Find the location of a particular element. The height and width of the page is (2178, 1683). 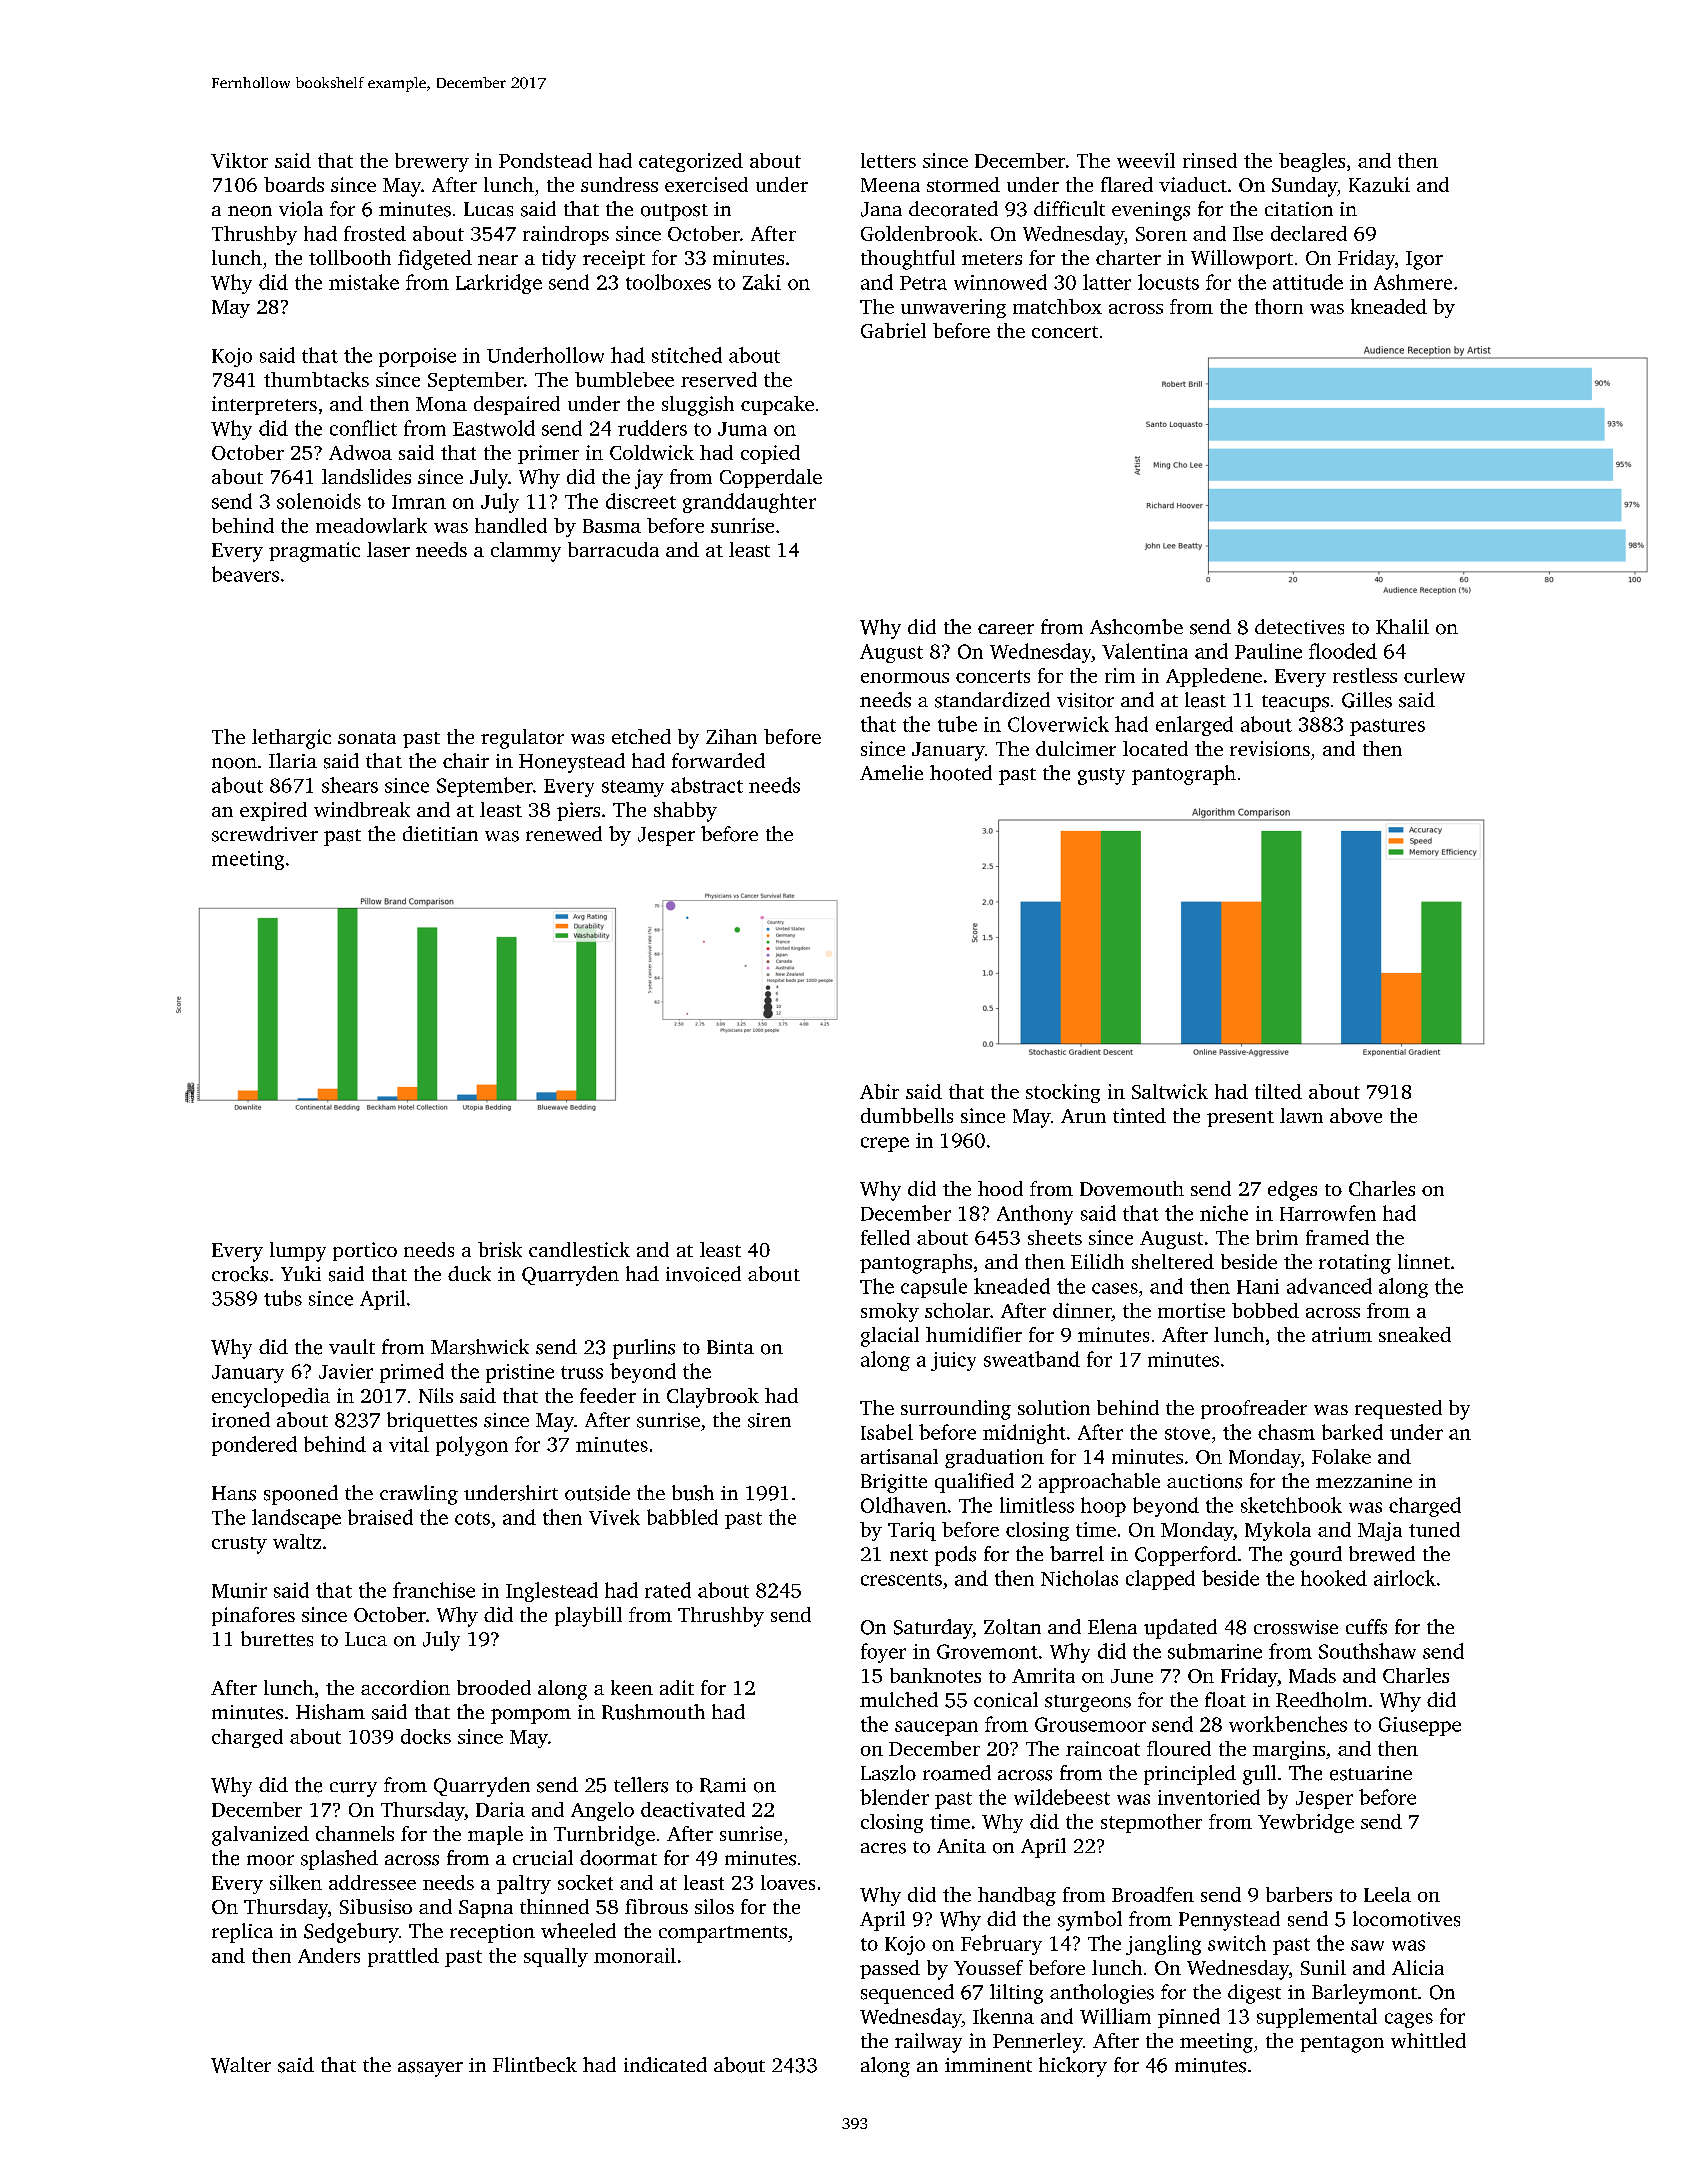

locusts is located at coordinates (1168, 282).
